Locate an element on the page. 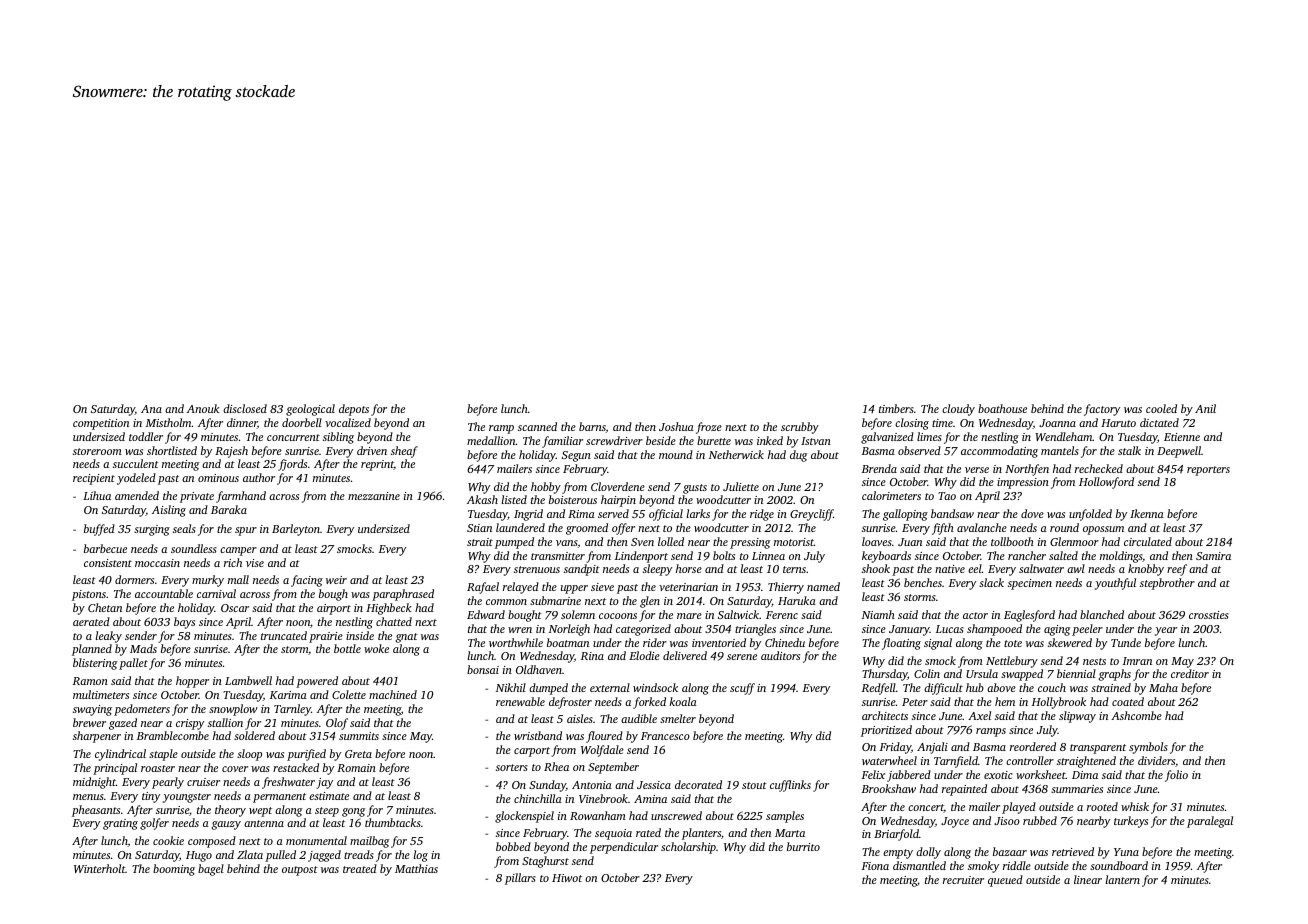  mare is located at coordinates (689, 616).
